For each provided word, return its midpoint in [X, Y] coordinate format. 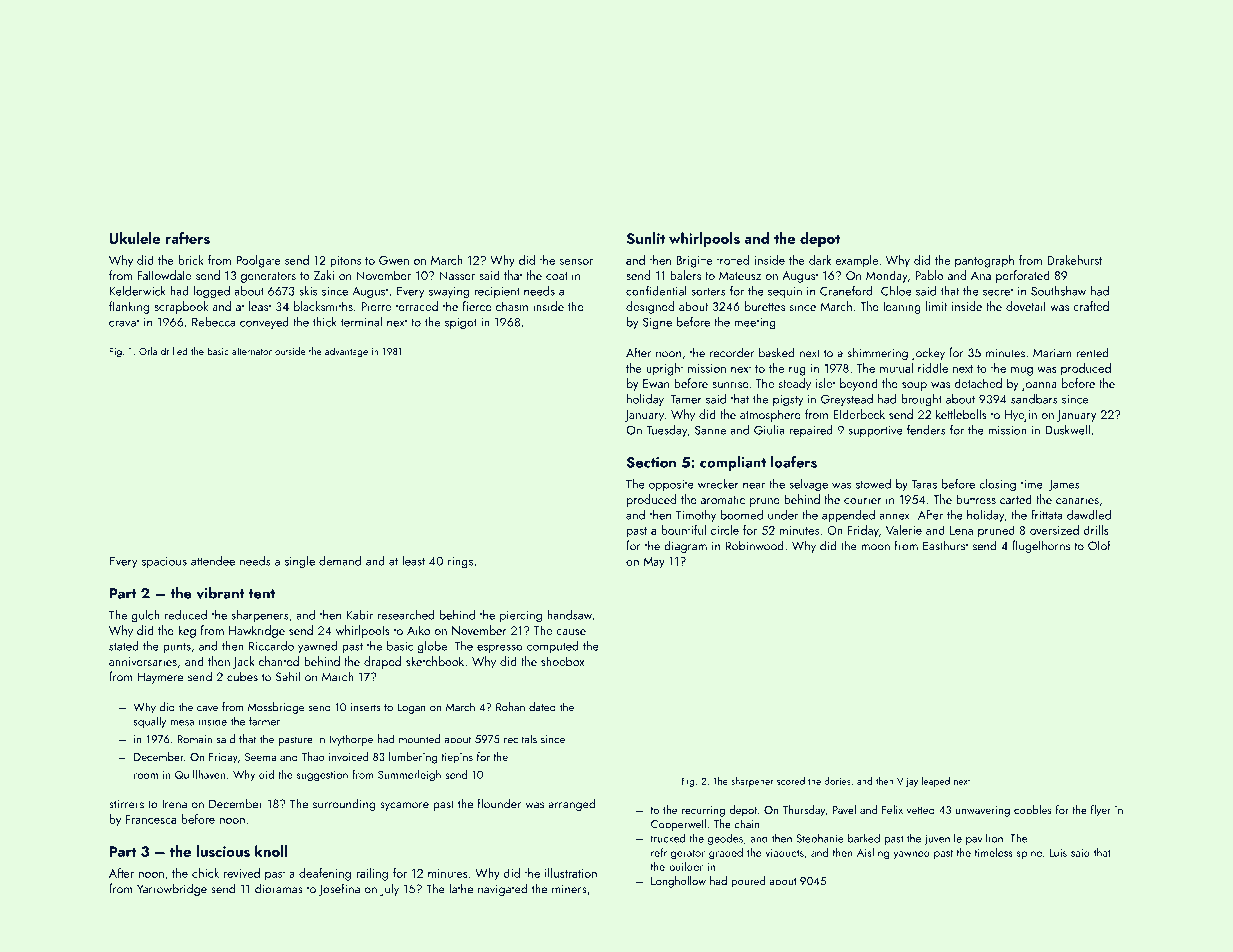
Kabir [359, 615]
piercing [521, 617]
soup [914, 386]
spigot [461, 324]
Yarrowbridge [172, 889]
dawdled [1089, 515]
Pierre [376, 306]
